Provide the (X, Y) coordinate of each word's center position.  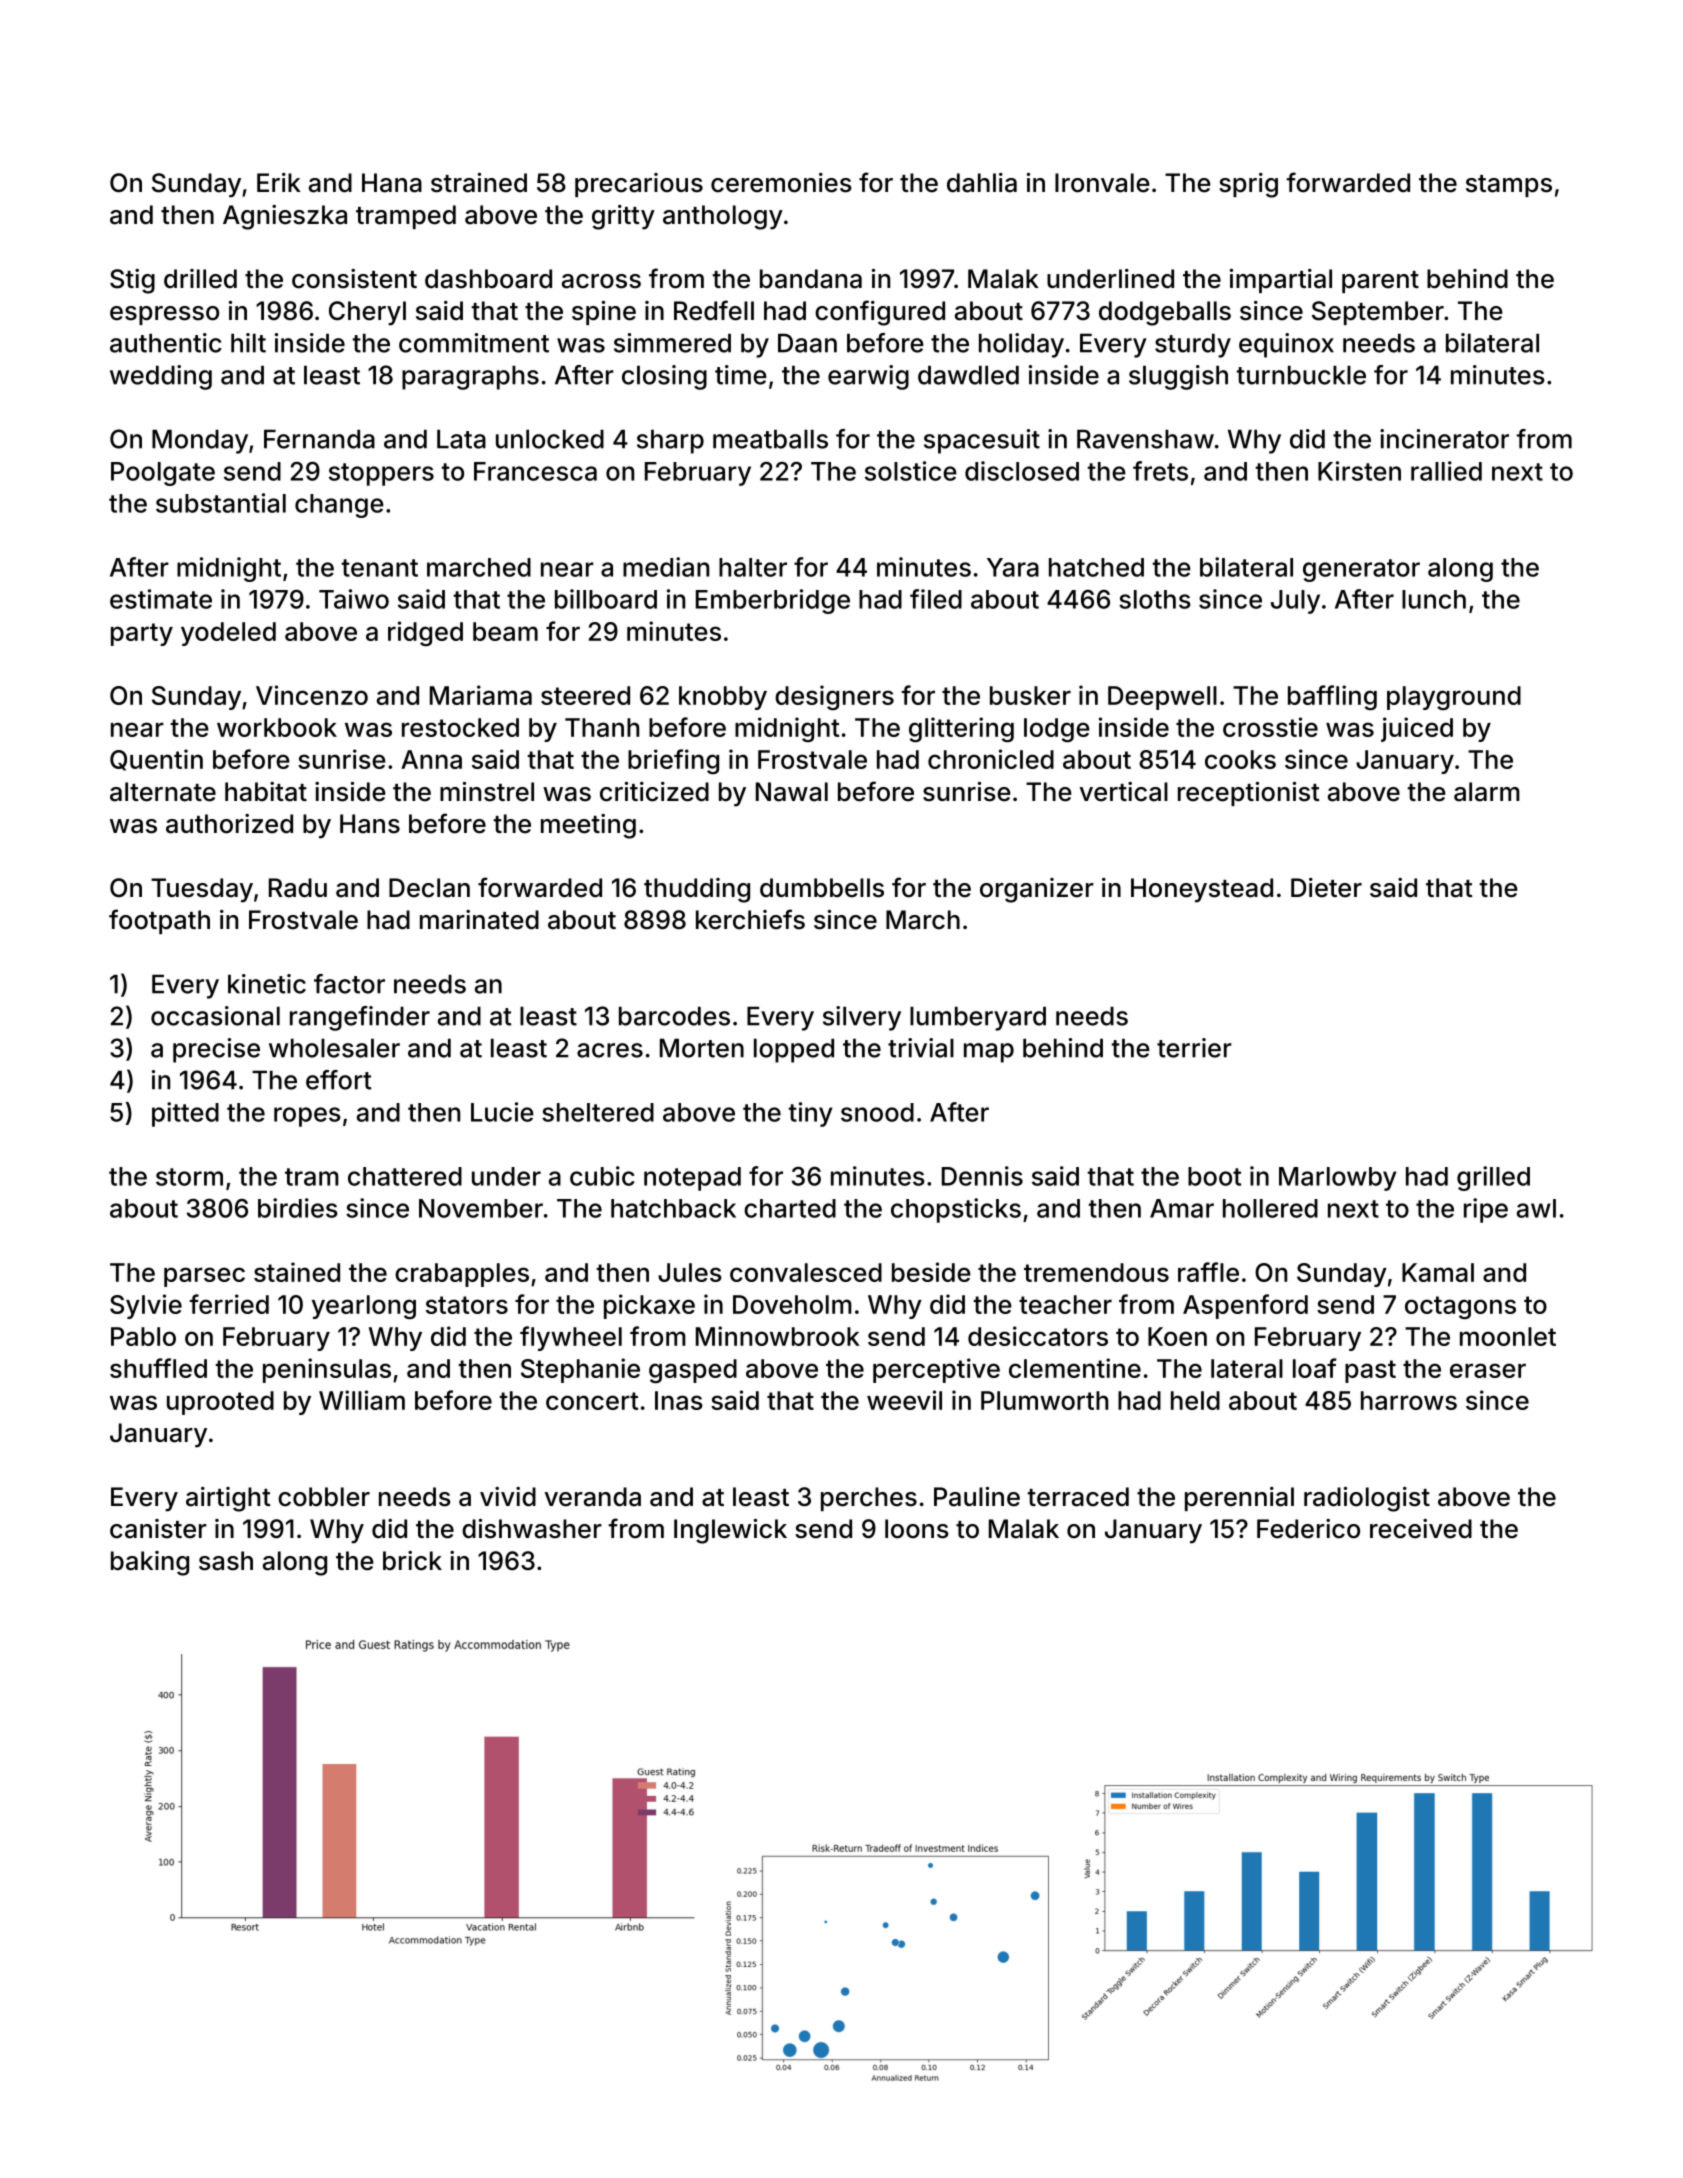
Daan (807, 343)
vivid (508, 1497)
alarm (1487, 792)
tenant (379, 568)
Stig (132, 281)
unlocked (550, 439)
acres (610, 1050)
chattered (405, 1176)
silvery (862, 1018)
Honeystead (1202, 890)
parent (1380, 282)
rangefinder (360, 1018)
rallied (1446, 471)
